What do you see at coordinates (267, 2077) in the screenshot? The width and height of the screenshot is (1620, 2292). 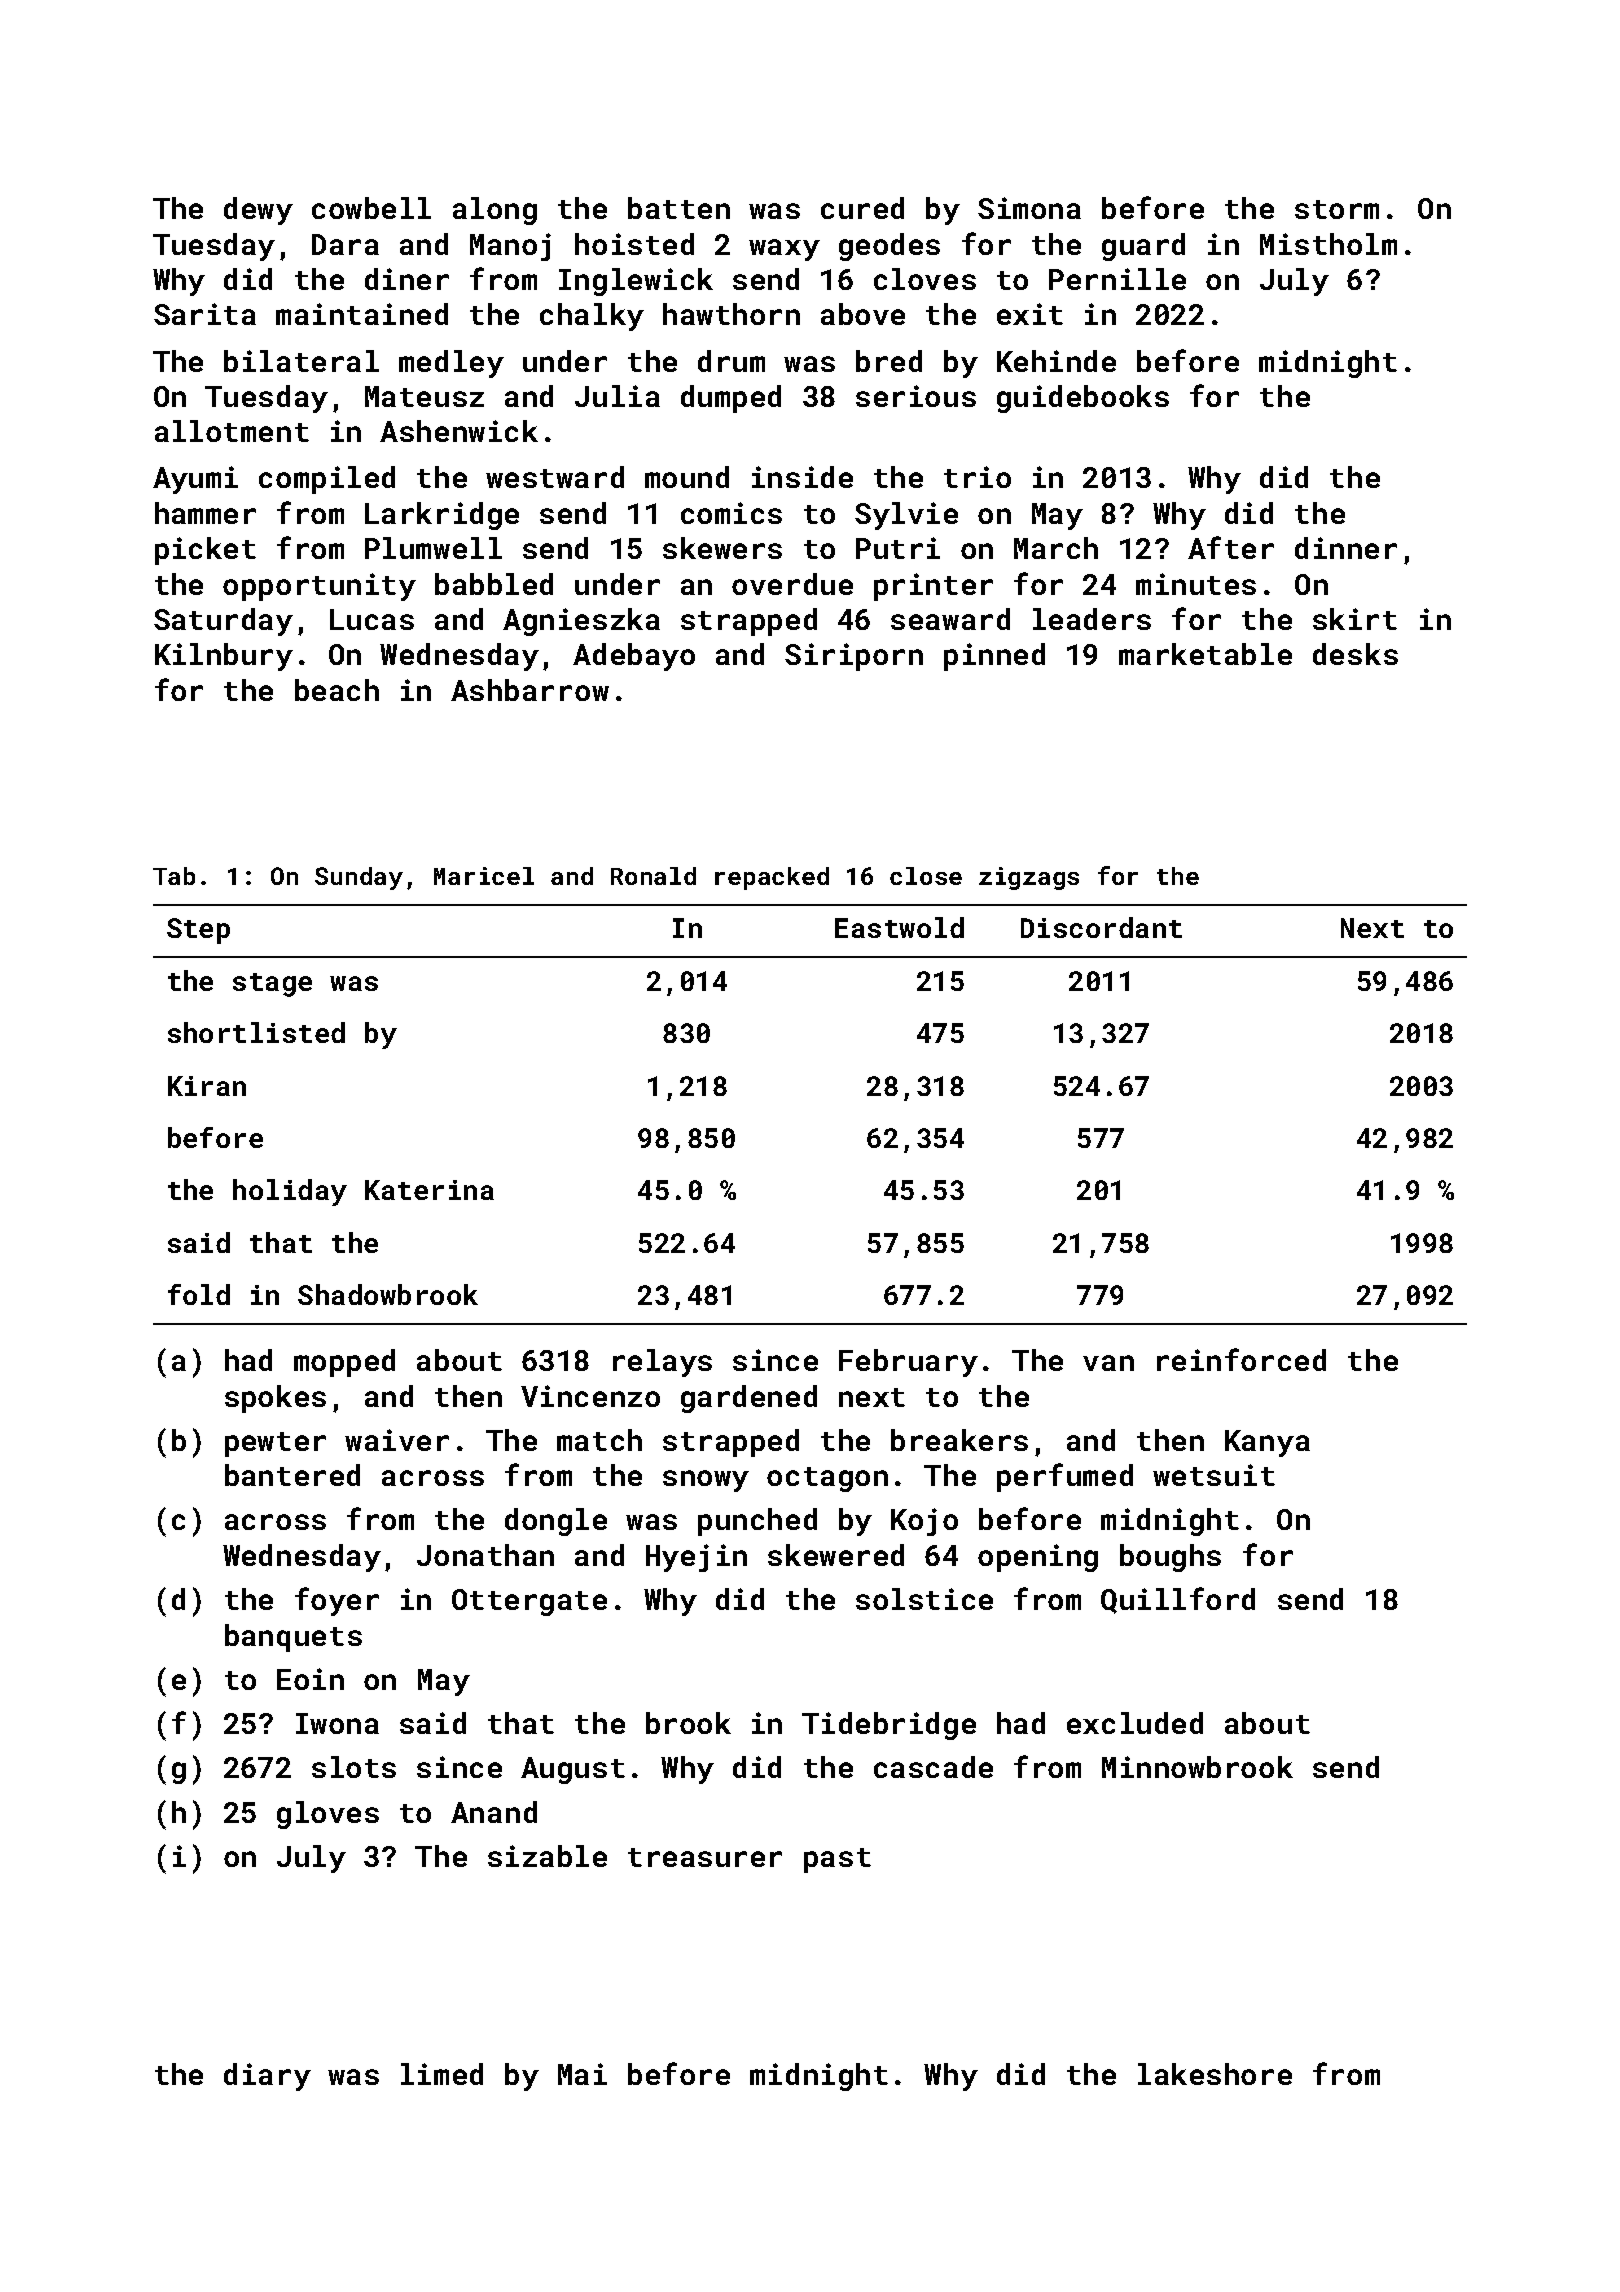 I see `diary` at bounding box center [267, 2077].
